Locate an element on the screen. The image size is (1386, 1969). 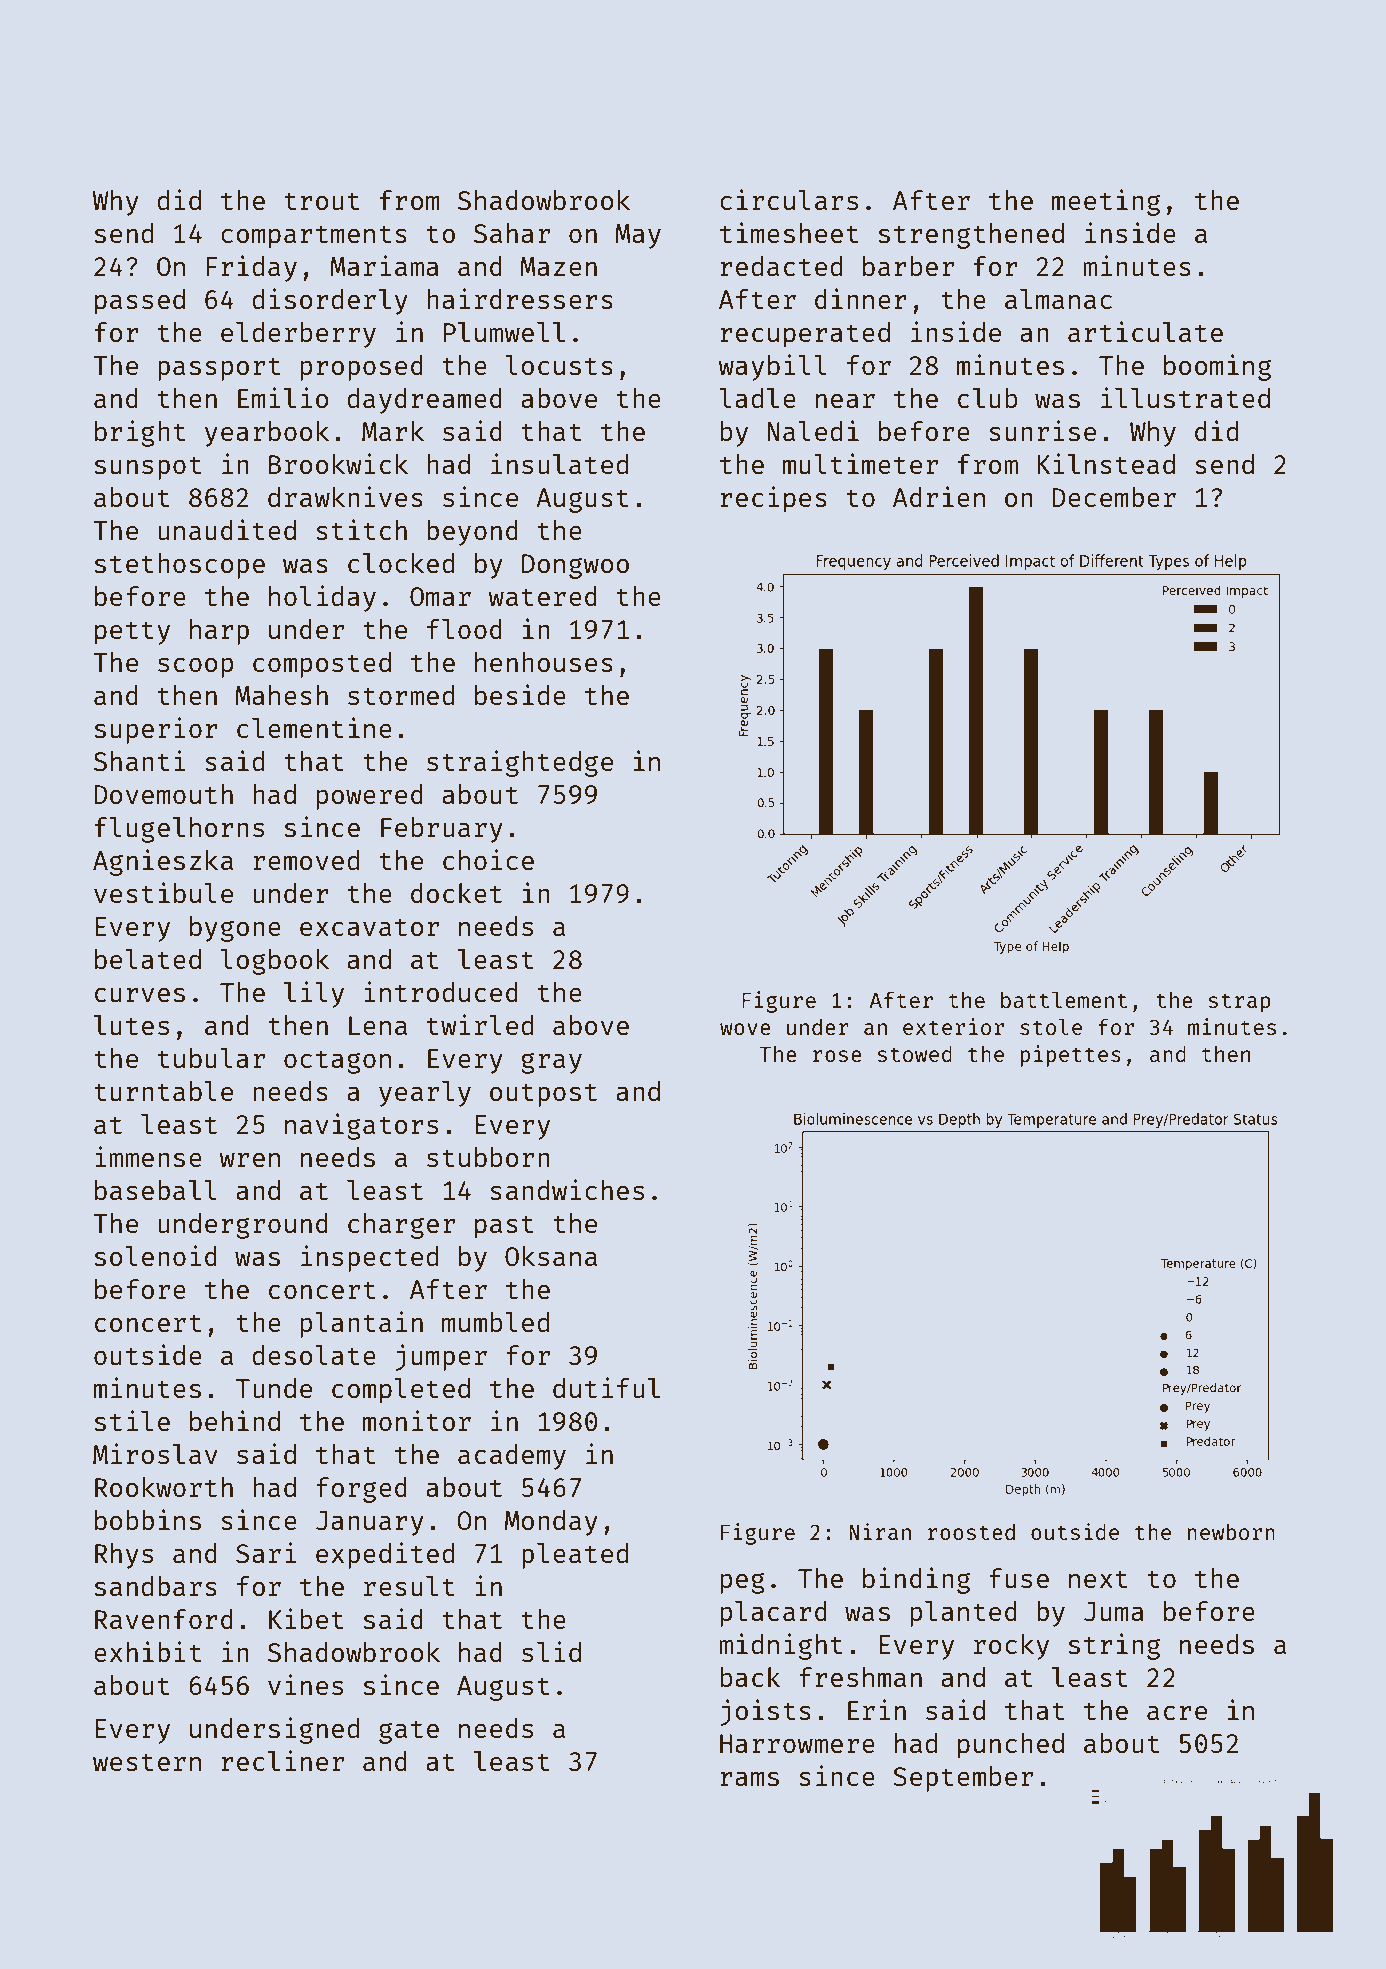
almanac is located at coordinates (1058, 299).
